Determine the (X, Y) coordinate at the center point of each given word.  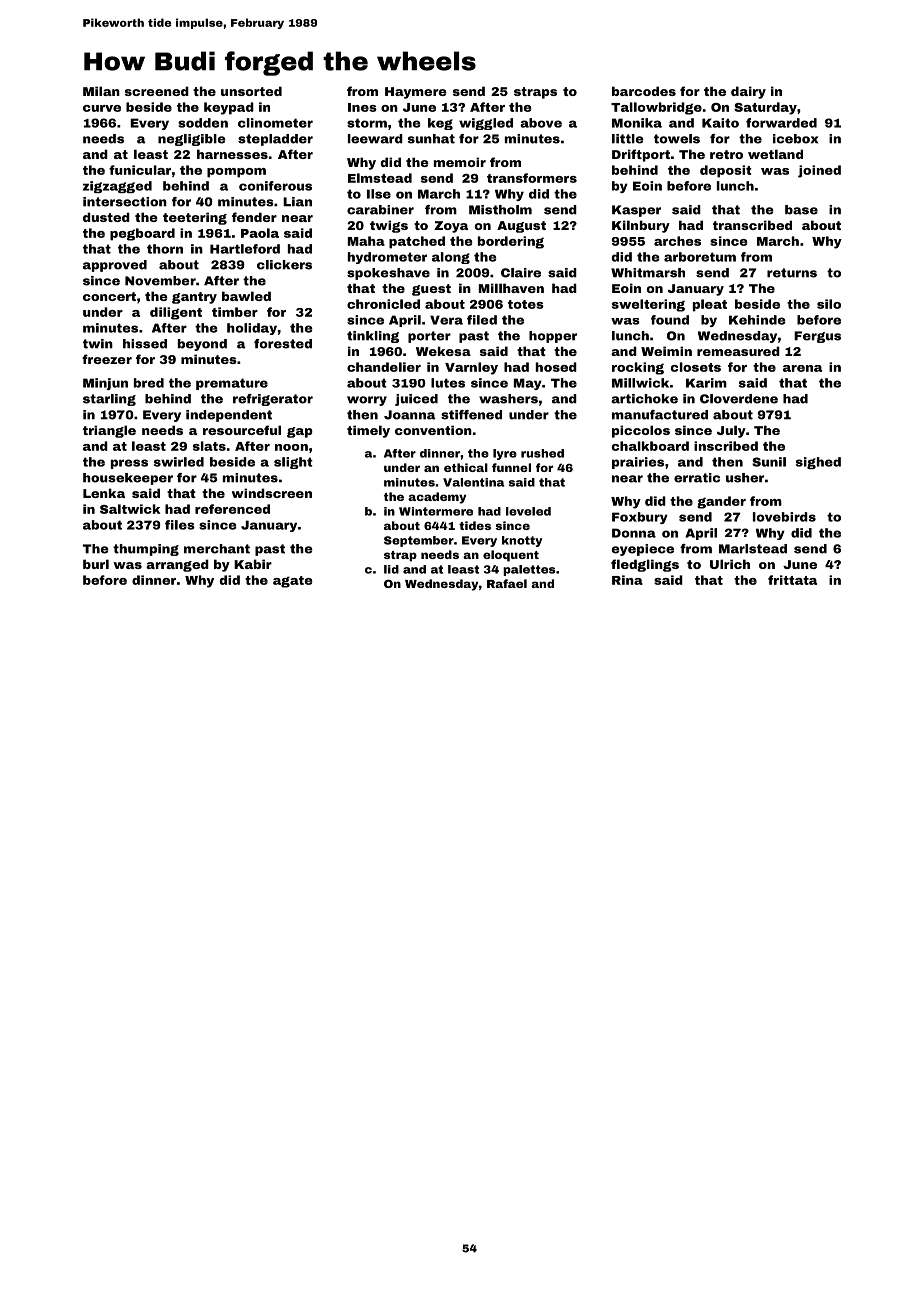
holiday (252, 329)
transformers (532, 178)
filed (482, 320)
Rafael (507, 583)
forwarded (781, 123)
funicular (140, 170)
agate (292, 582)
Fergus (817, 337)
